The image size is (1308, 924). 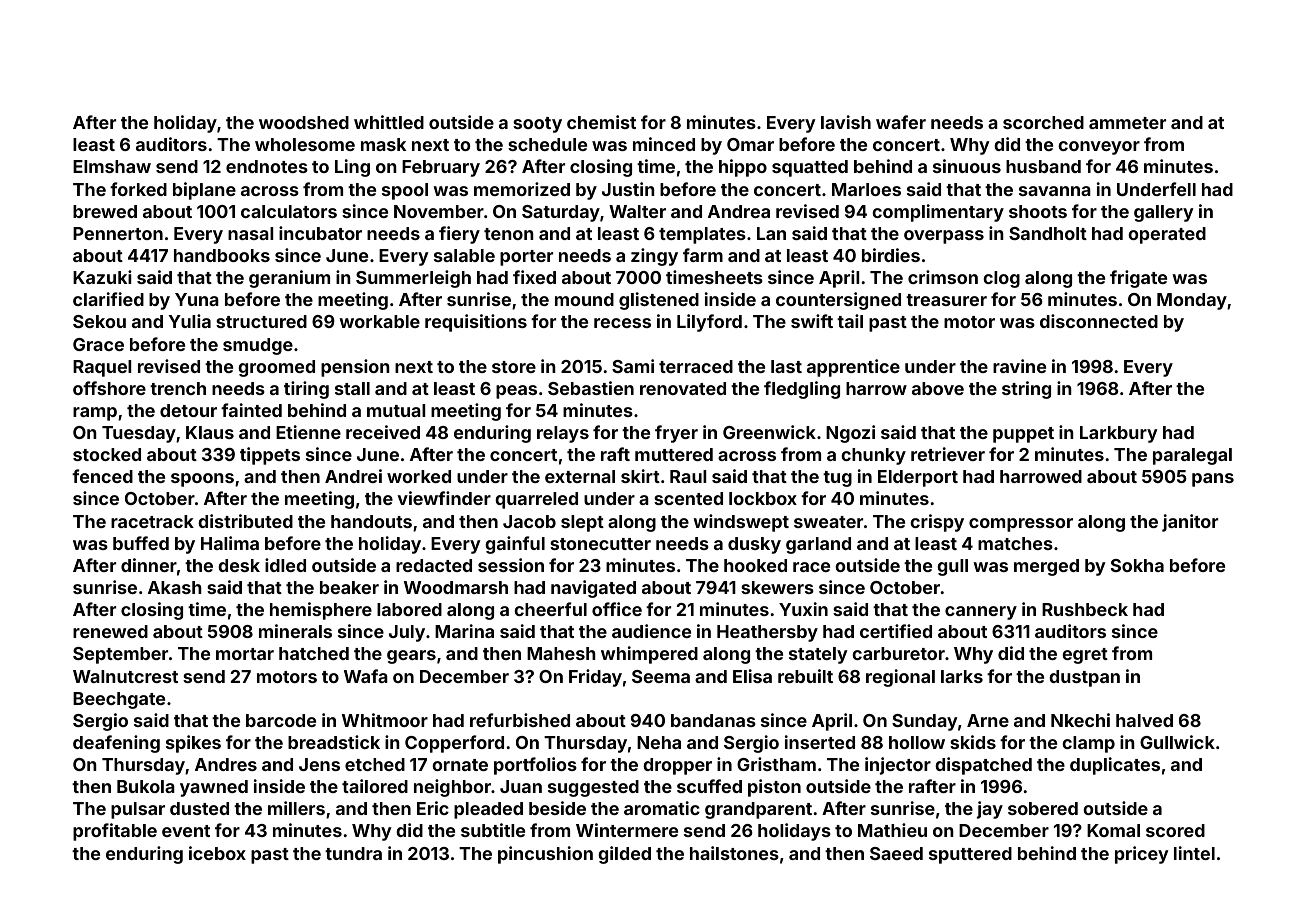 What do you see at coordinates (838, 301) in the document?
I see `countersigned` at bounding box center [838, 301].
